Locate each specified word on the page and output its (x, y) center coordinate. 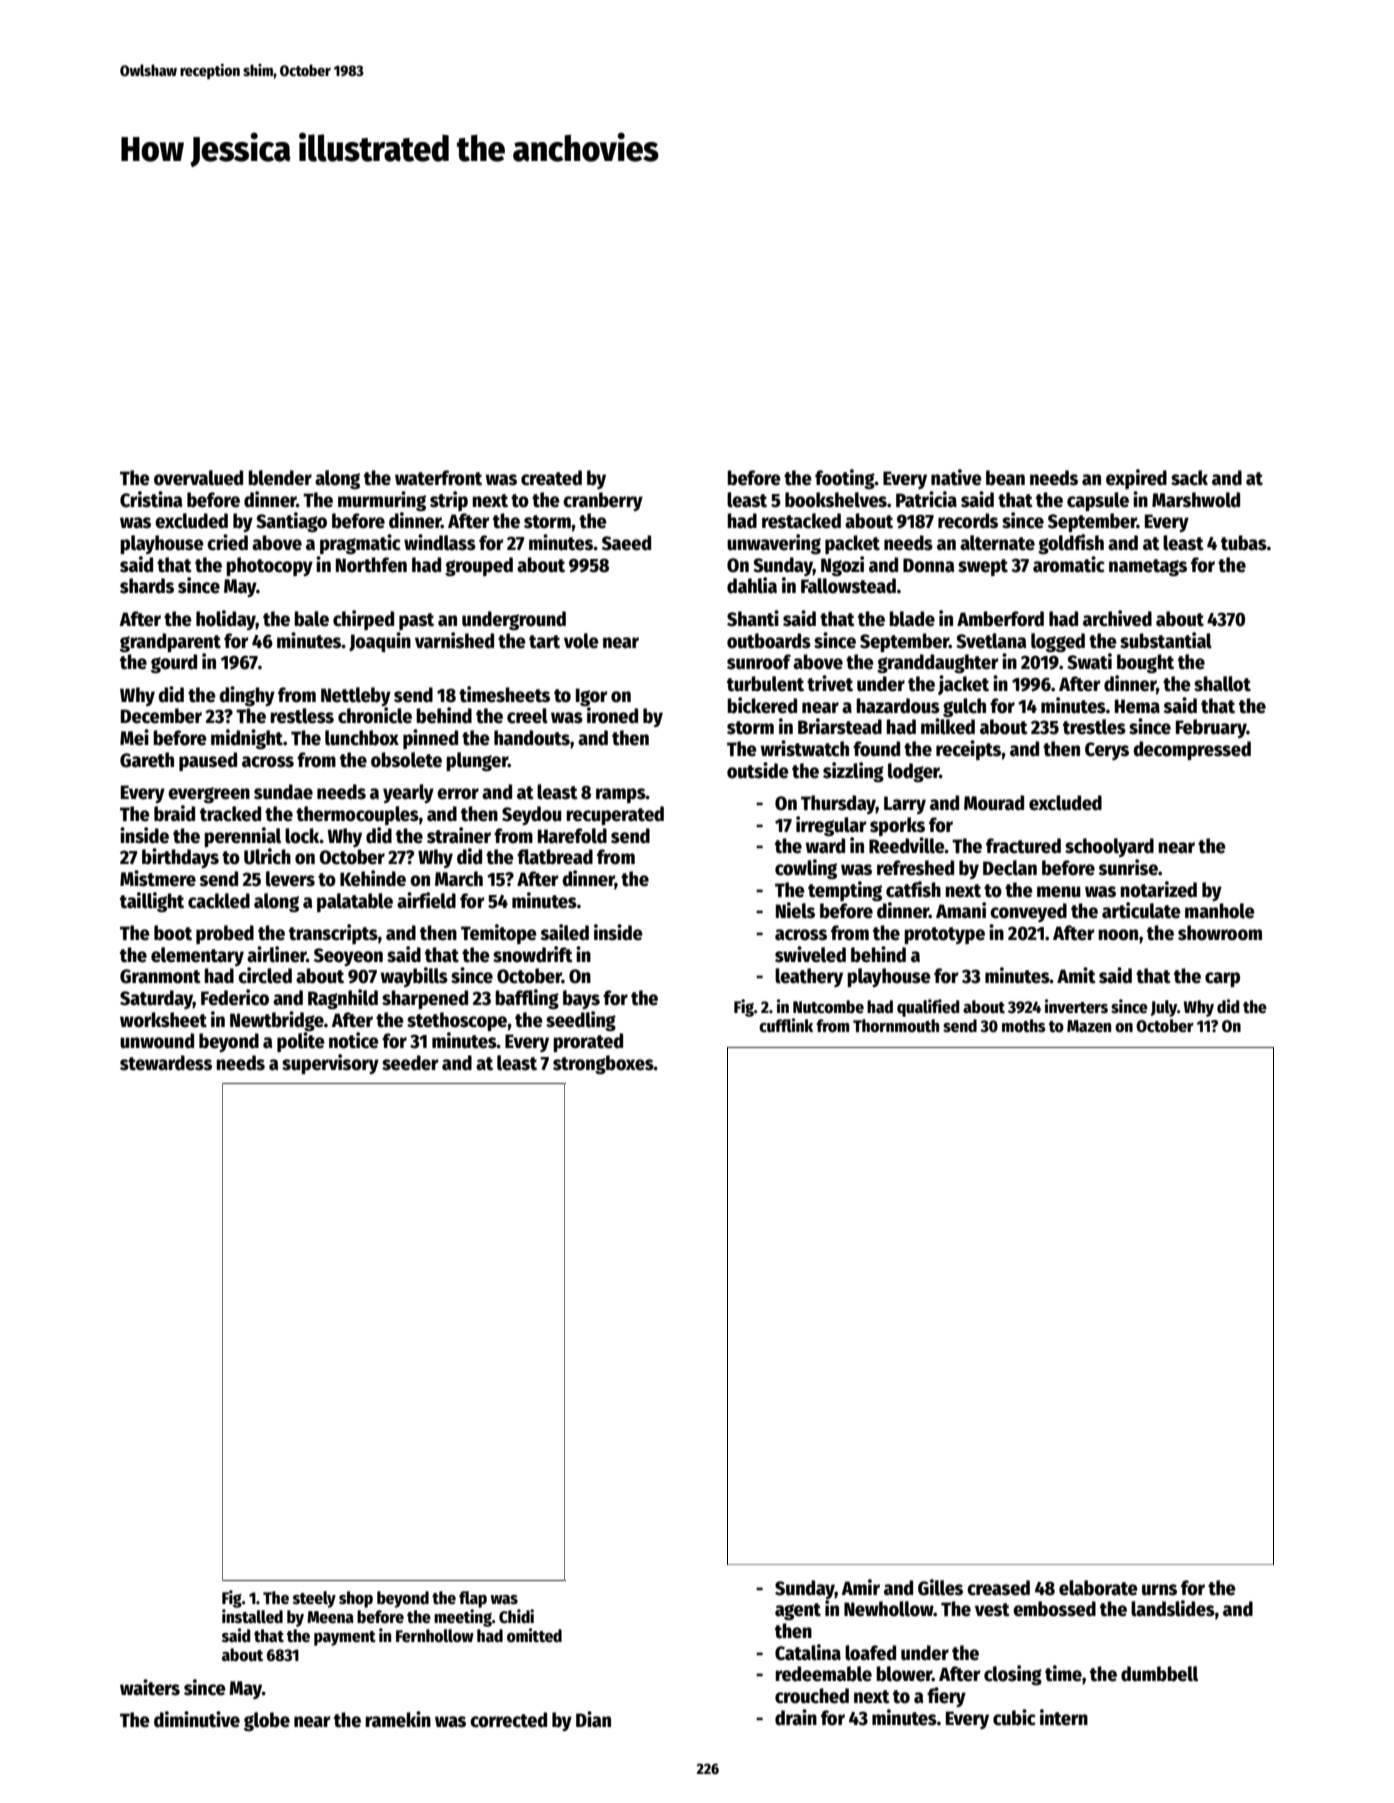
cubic (1014, 1717)
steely (314, 1599)
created (551, 478)
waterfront (438, 478)
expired (1136, 479)
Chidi (516, 1616)
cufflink (786, 1025)
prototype (944, 935)
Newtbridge (277, 1021)
